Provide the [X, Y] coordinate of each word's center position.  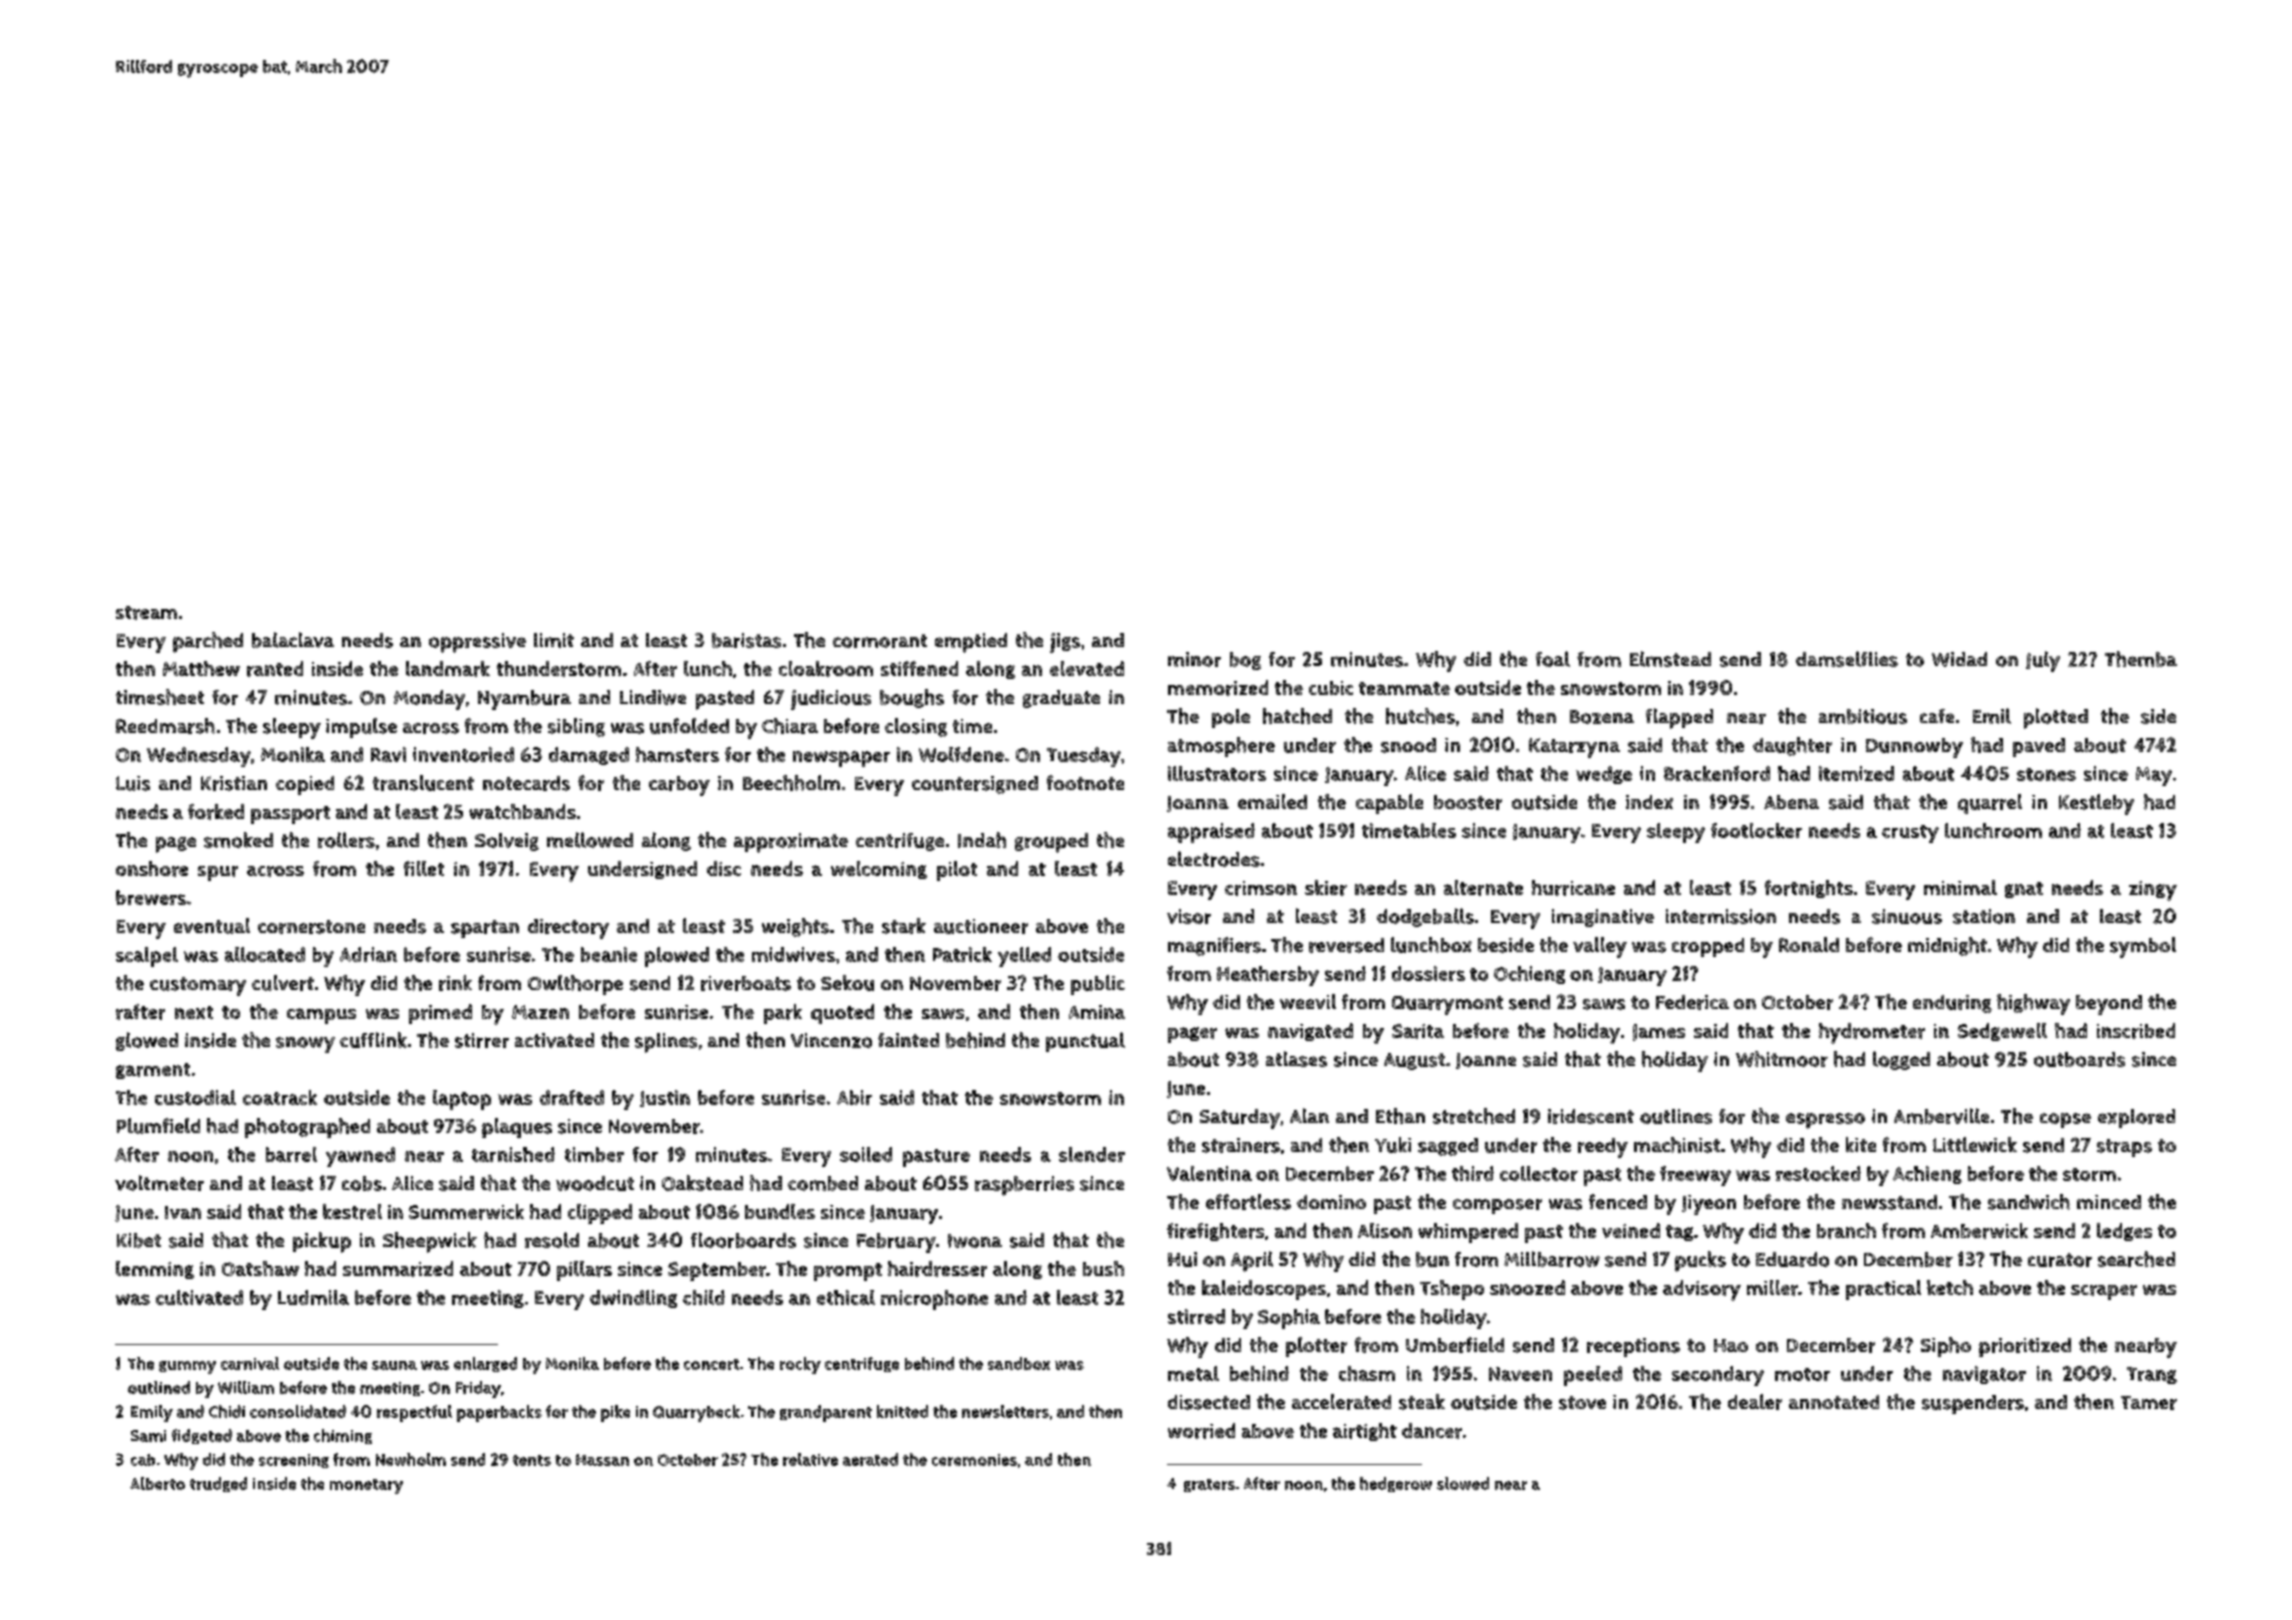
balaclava [293, 640]
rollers [346, 840]
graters [1209, 1485]
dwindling [633, 1299]
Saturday [1240, 1119]
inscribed [2136, 1031]
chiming [343, 1436]
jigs [1065, 643]
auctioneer [981, 926]
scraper [2104, 1292]
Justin [665, 1098]
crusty [1910, 834]
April [1252, 1261]
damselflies [1847, 659]
